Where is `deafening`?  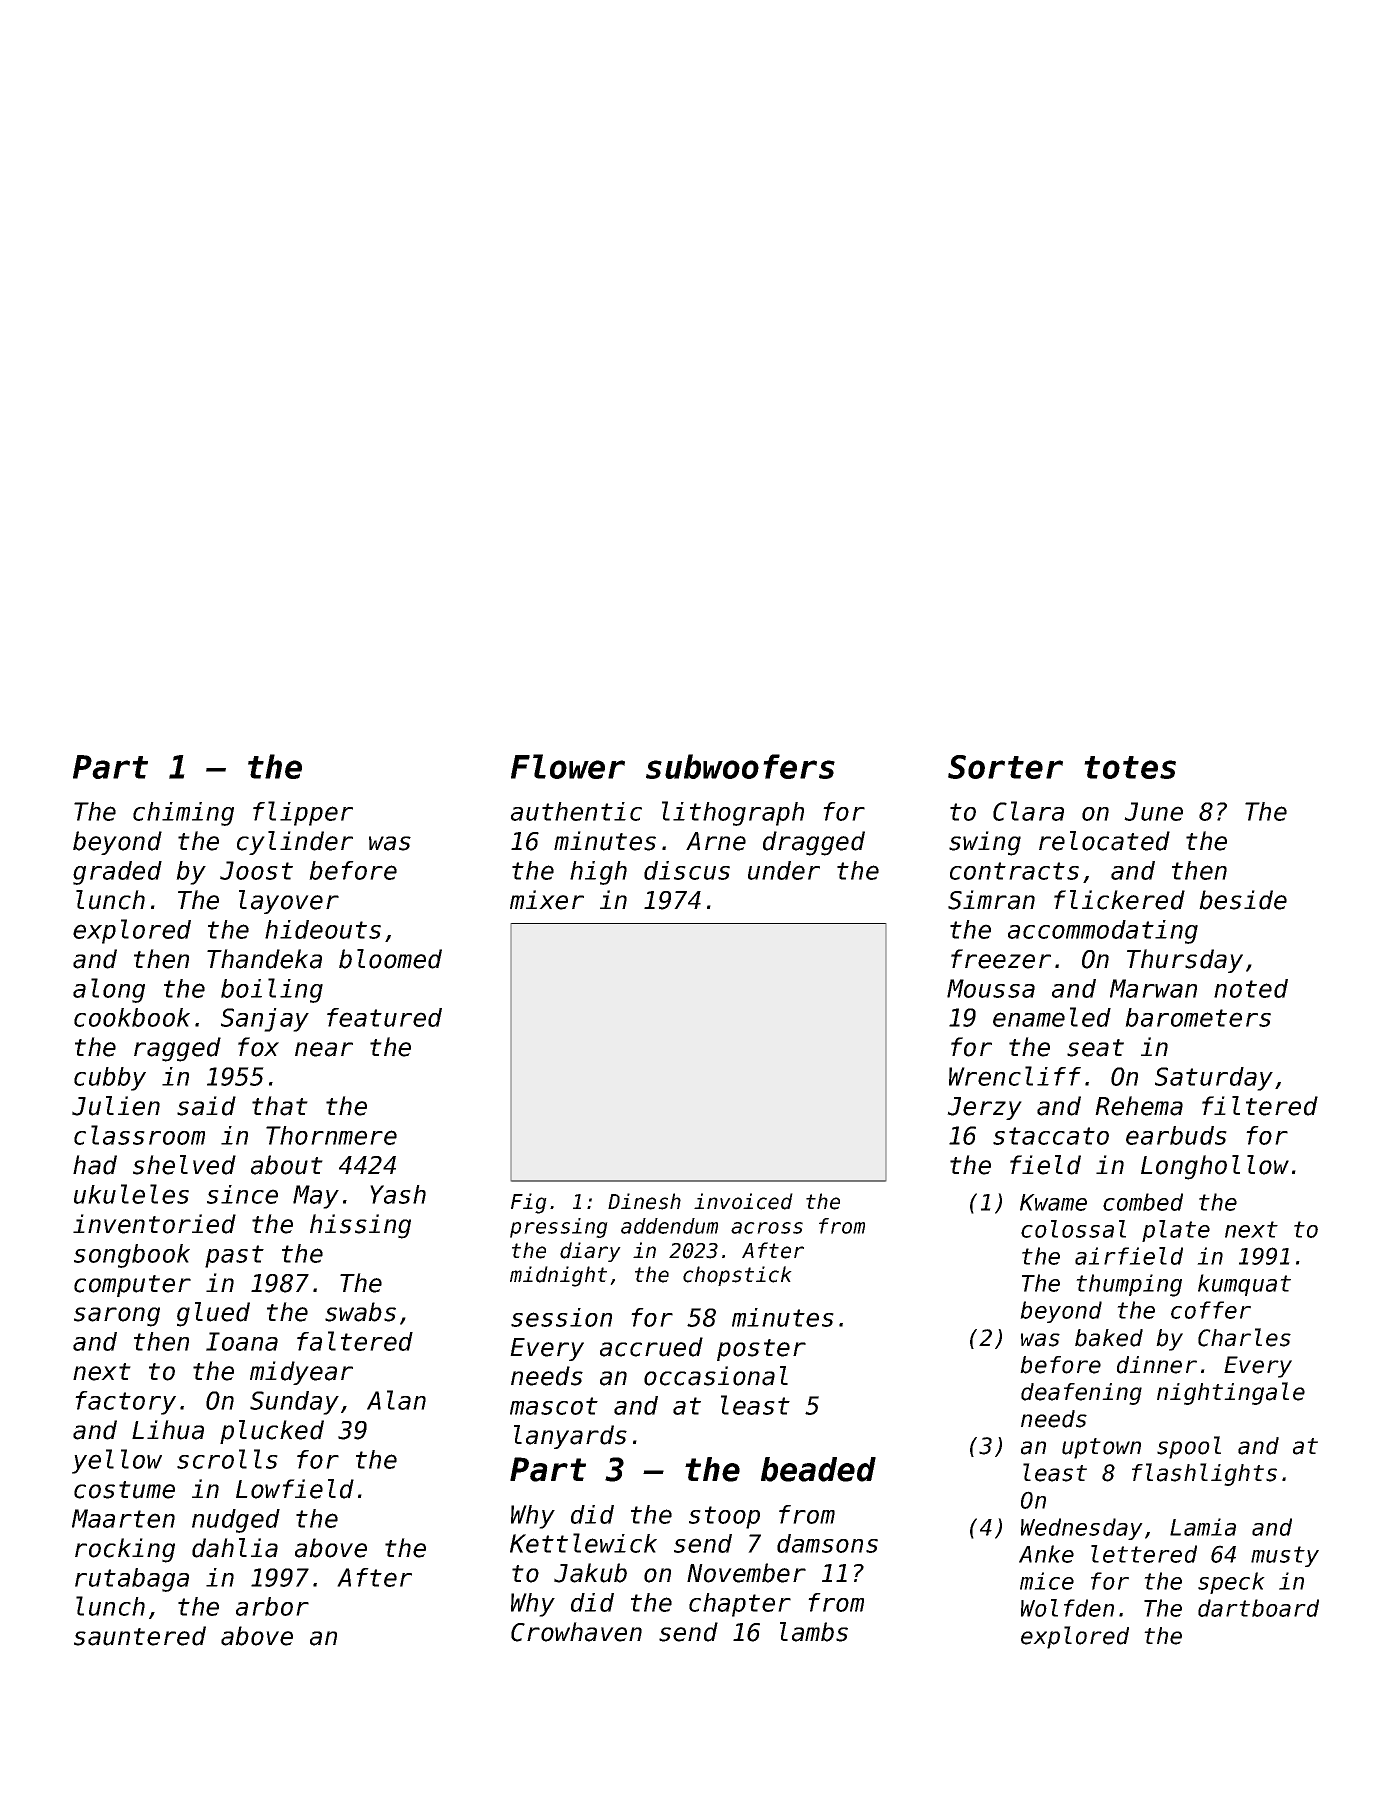
deafening is located at coordinates (1081, 1394).
